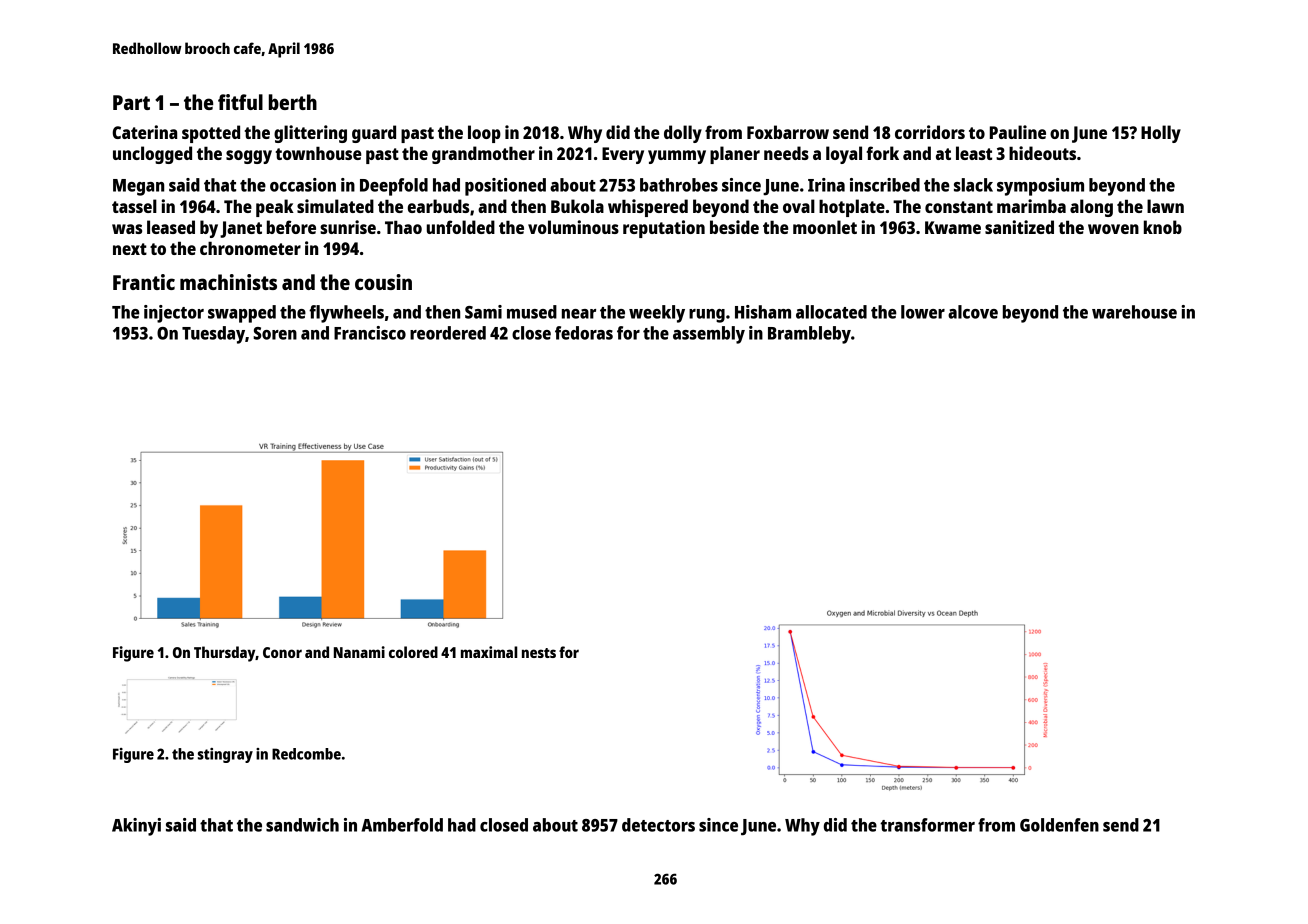 This screenshot has height=924, width=1308. What do you see at coordinates (359, 652) in the screenshot?
I see `Nanami` at bounding box center [359, 652].
